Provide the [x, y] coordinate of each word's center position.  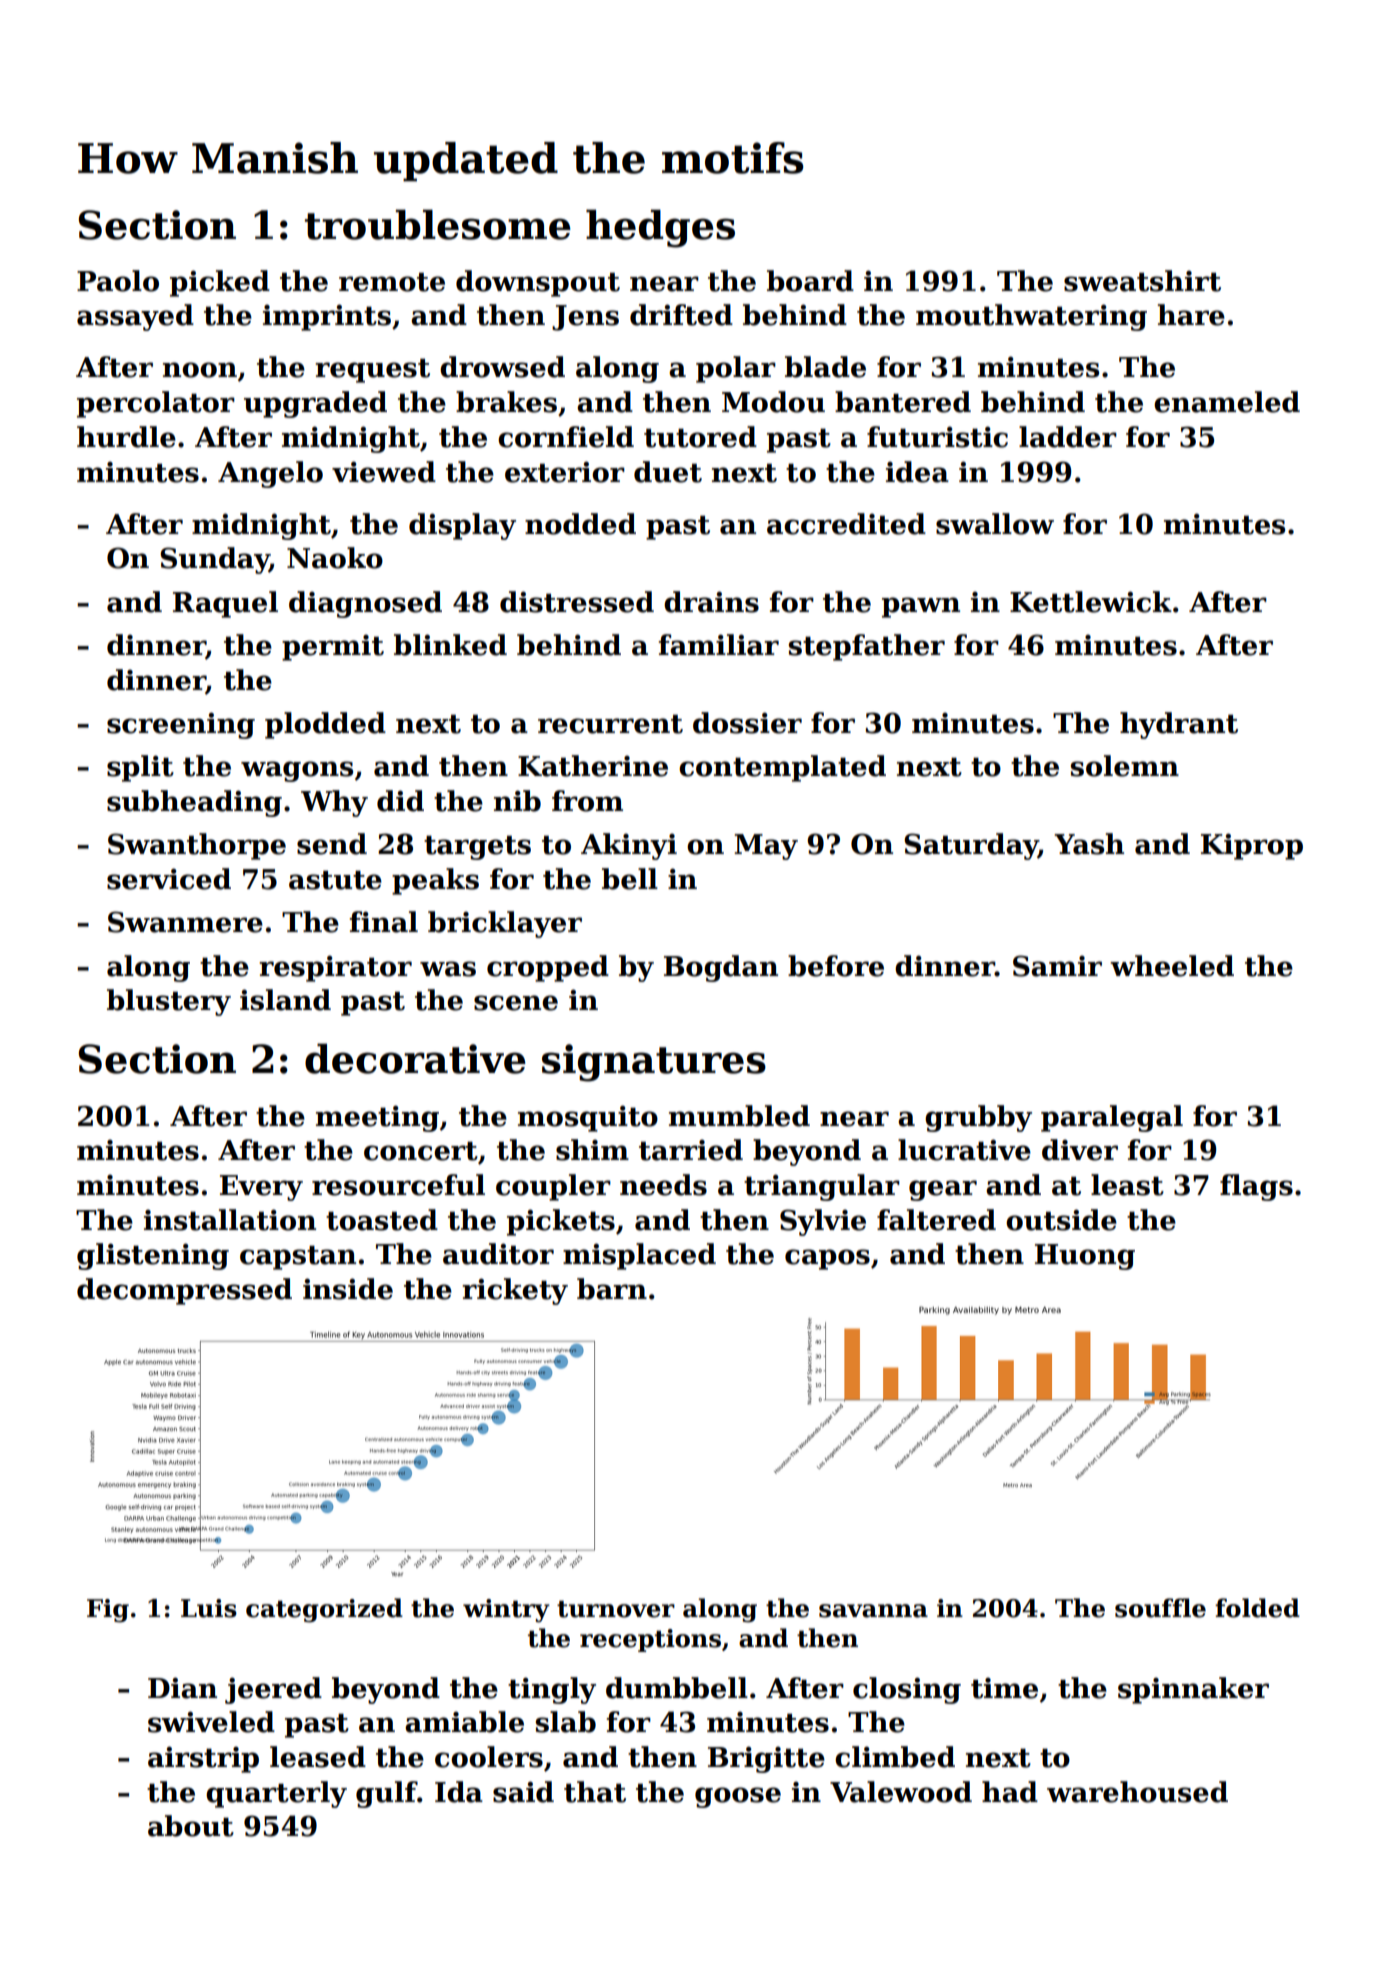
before [836, 966]
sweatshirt [1142, 281]
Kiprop [1252, 846]
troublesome [438, 224]
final [384, 922]
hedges [660, 228]
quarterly [276, 1794]
